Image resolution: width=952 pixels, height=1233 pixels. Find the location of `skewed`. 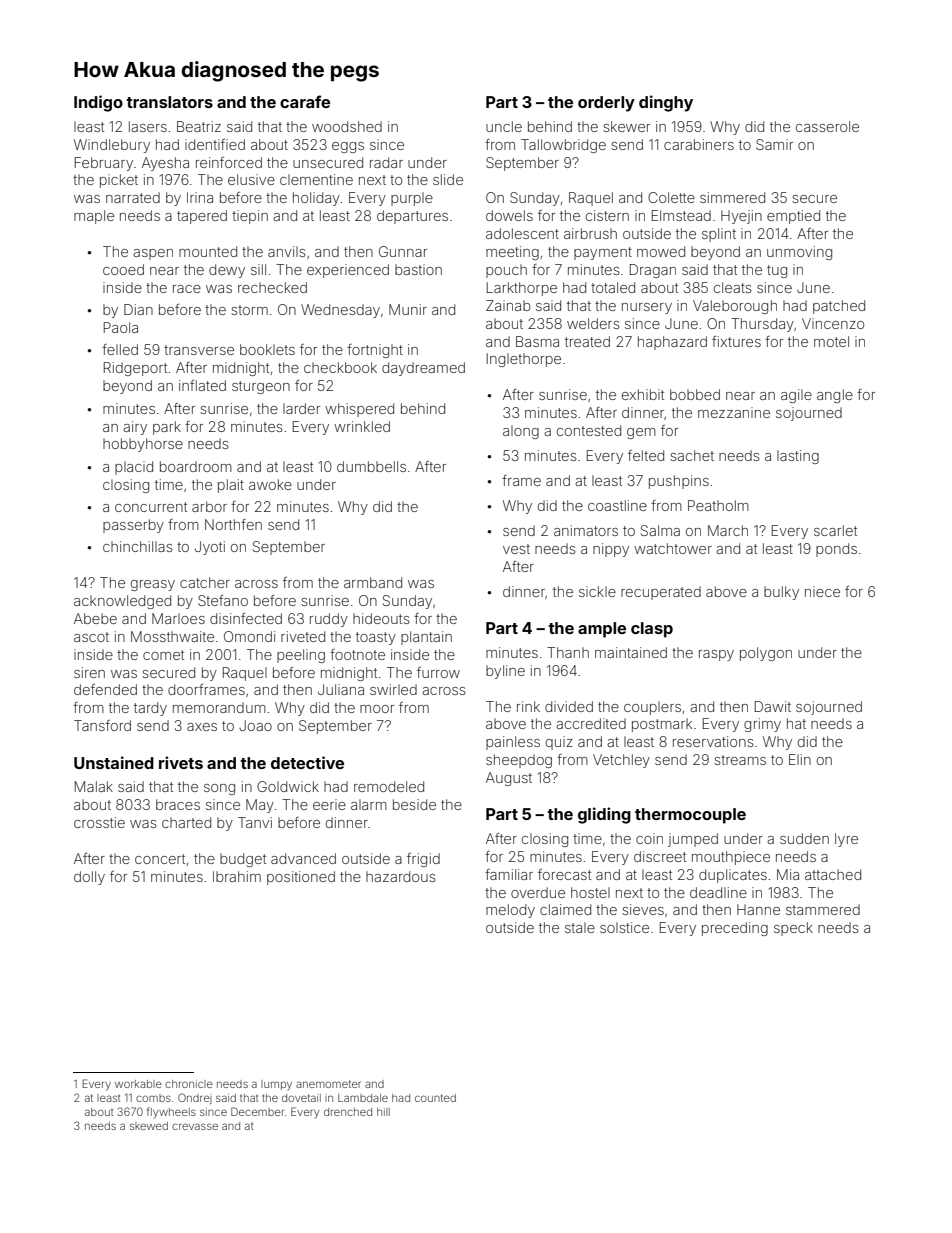

skewed is located at coordinates (149, 1126).
